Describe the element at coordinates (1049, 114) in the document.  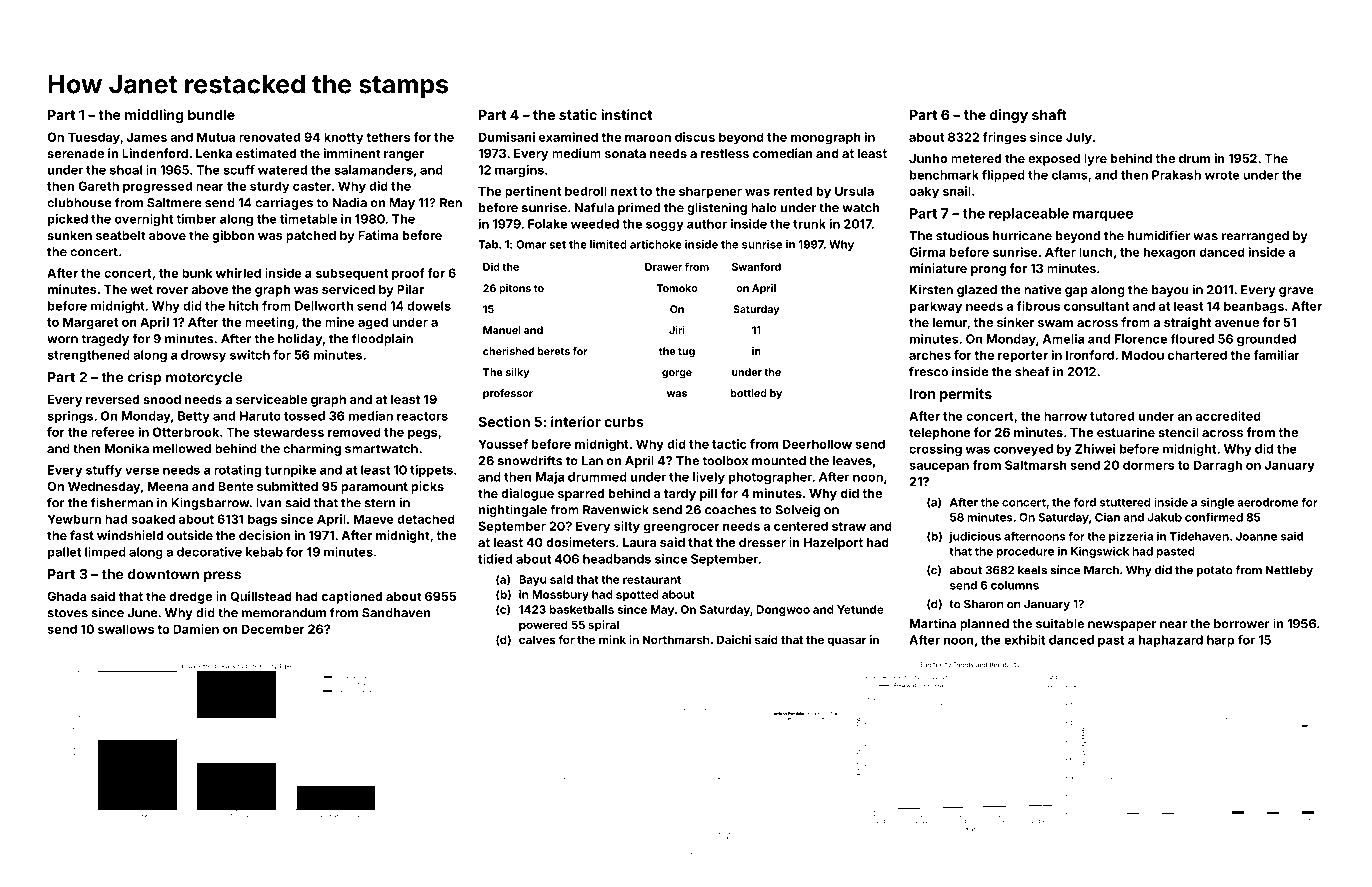
I see `shaft` at that location.
